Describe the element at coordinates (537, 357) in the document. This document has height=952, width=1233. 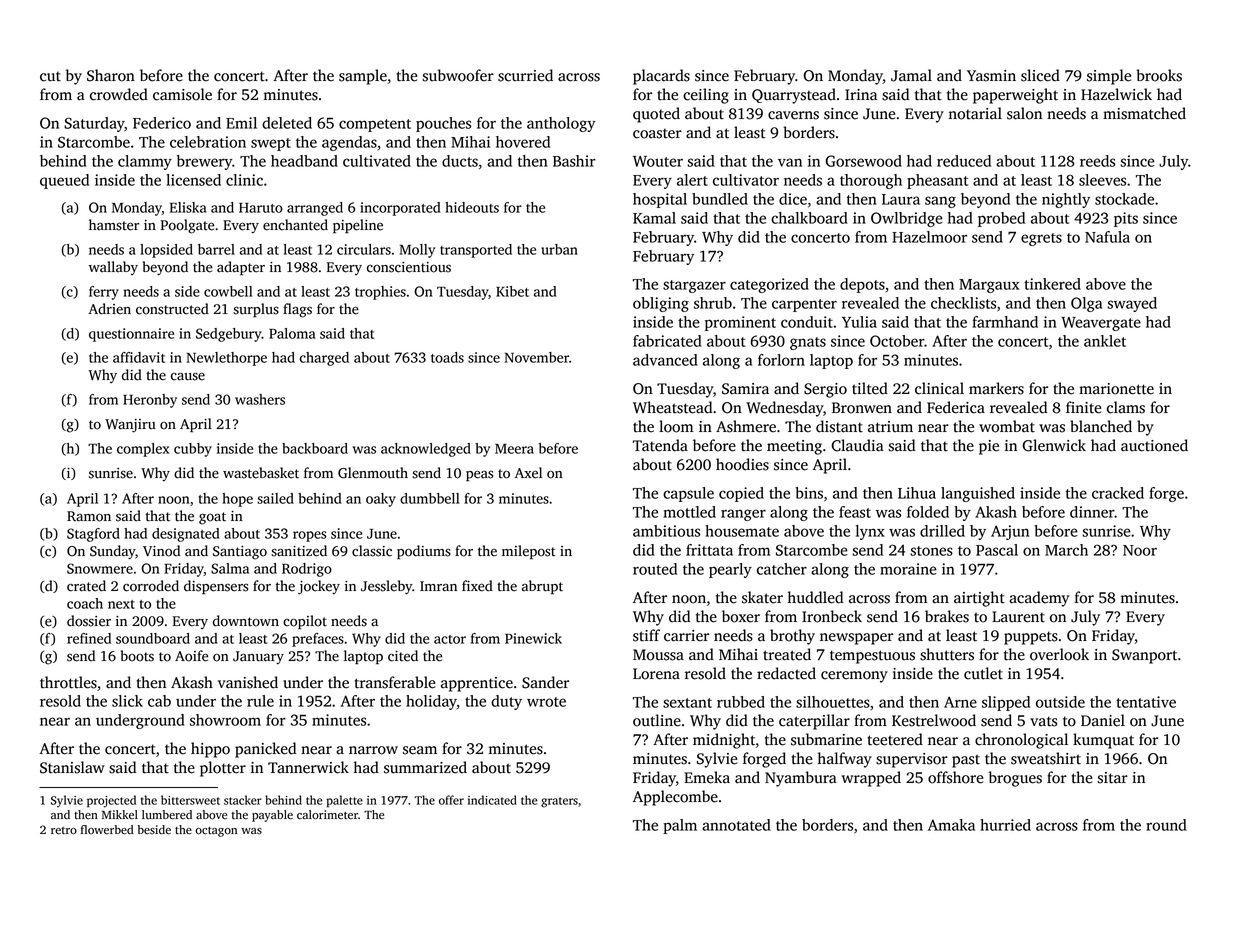
I see `November` at that location.
